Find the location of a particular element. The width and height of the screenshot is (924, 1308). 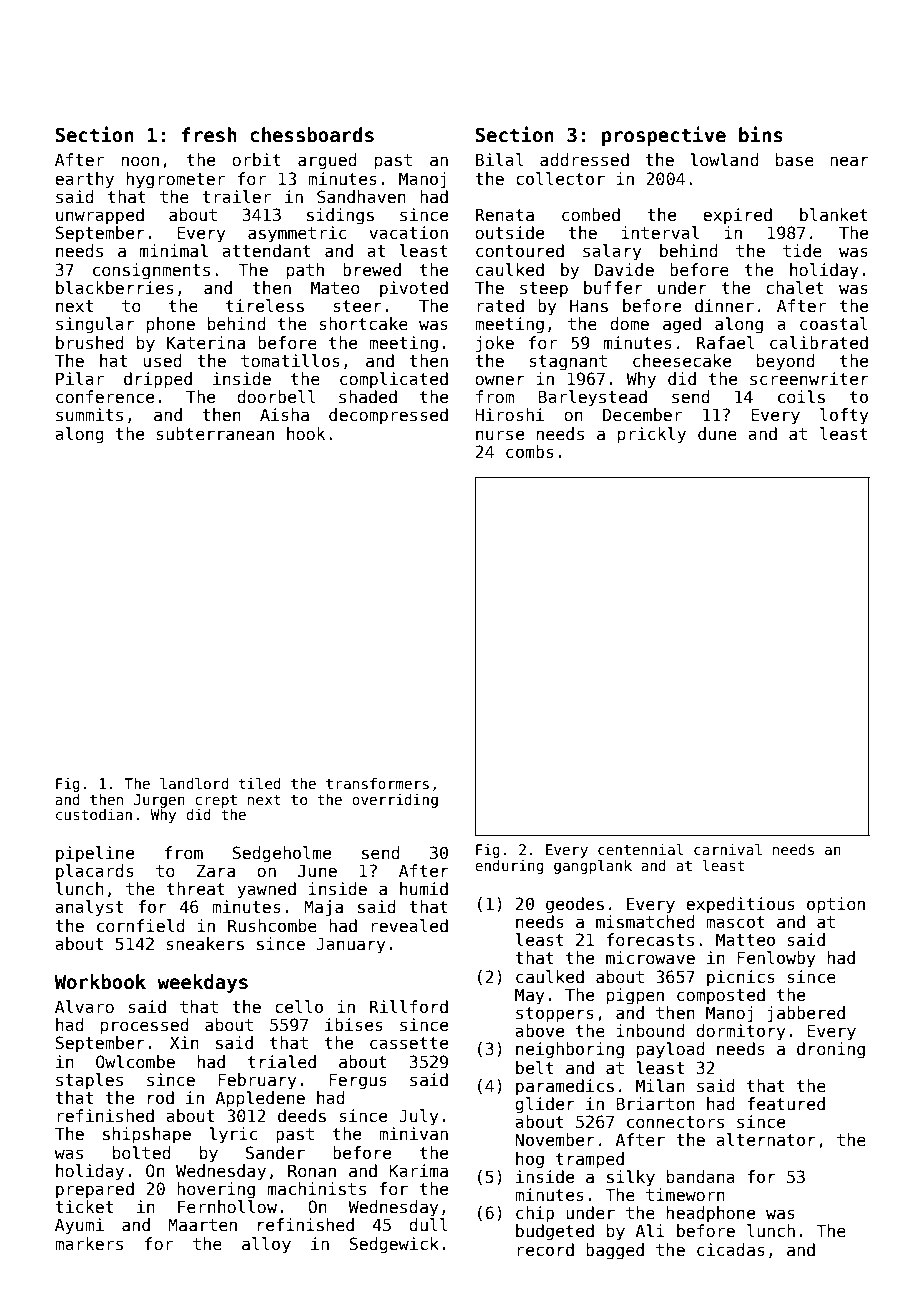

earthy is located at coordinates (84, 180).
